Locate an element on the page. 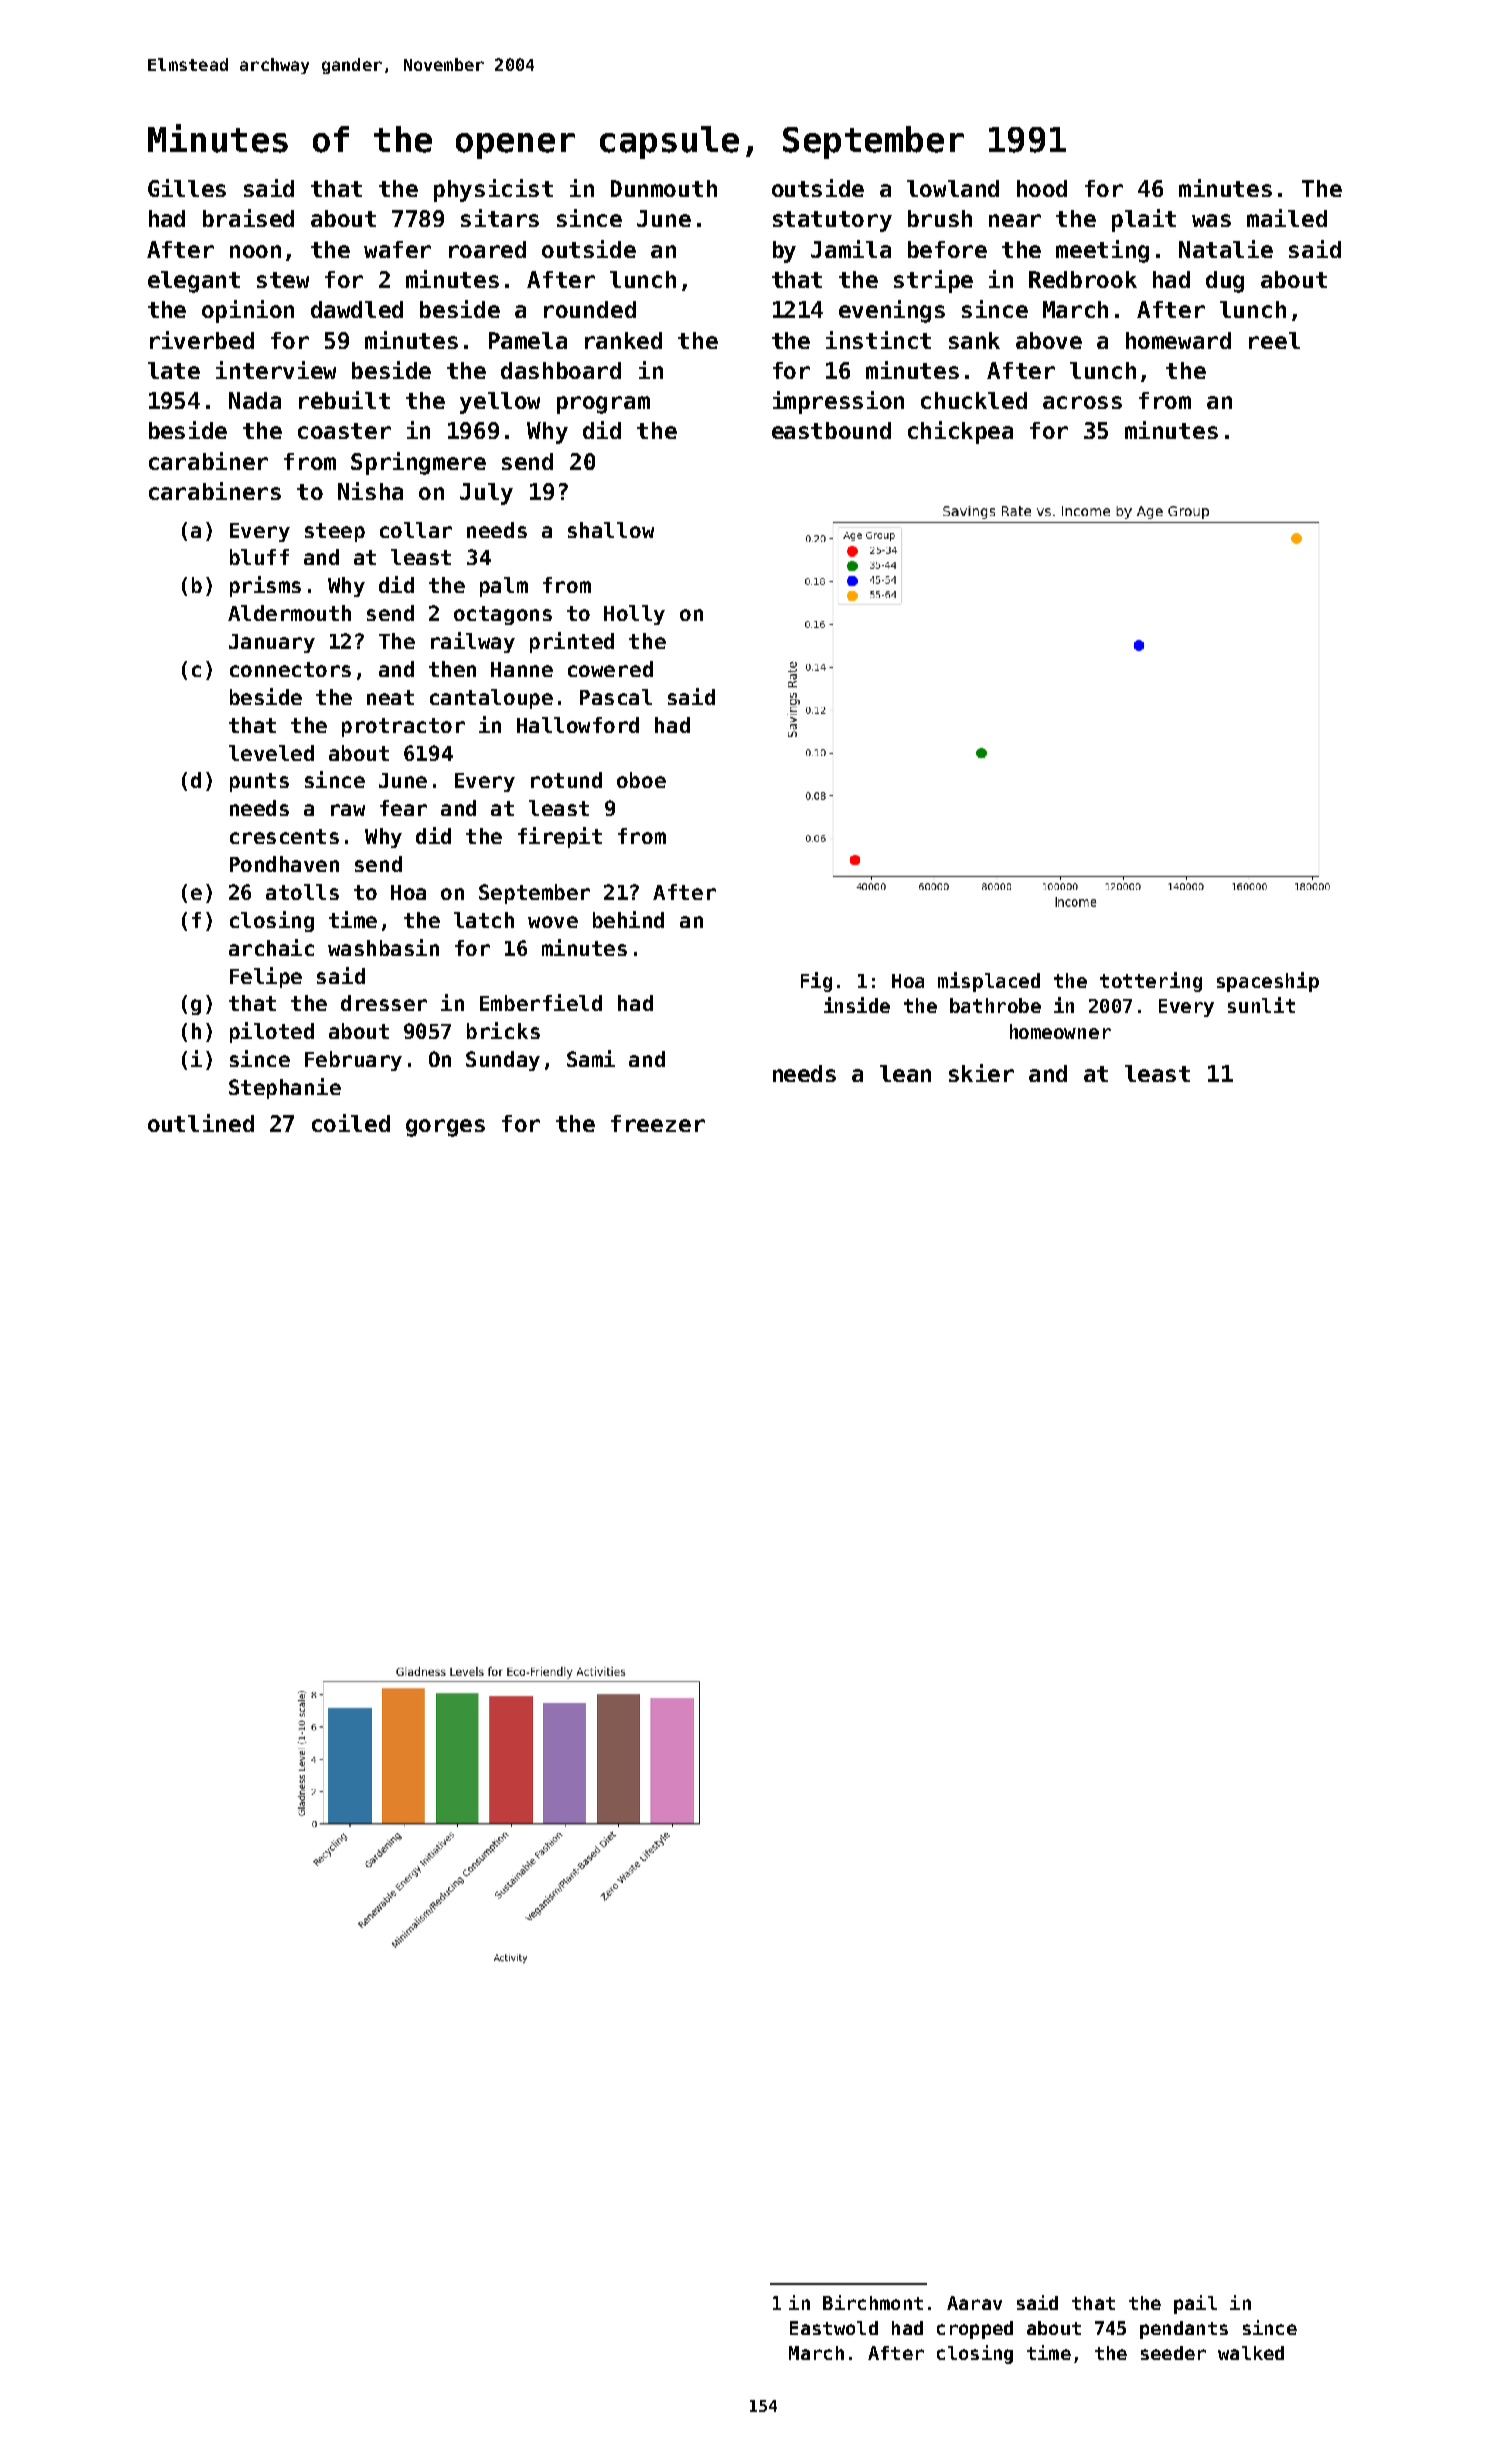  oboe is located at coordinates (641, 780).
